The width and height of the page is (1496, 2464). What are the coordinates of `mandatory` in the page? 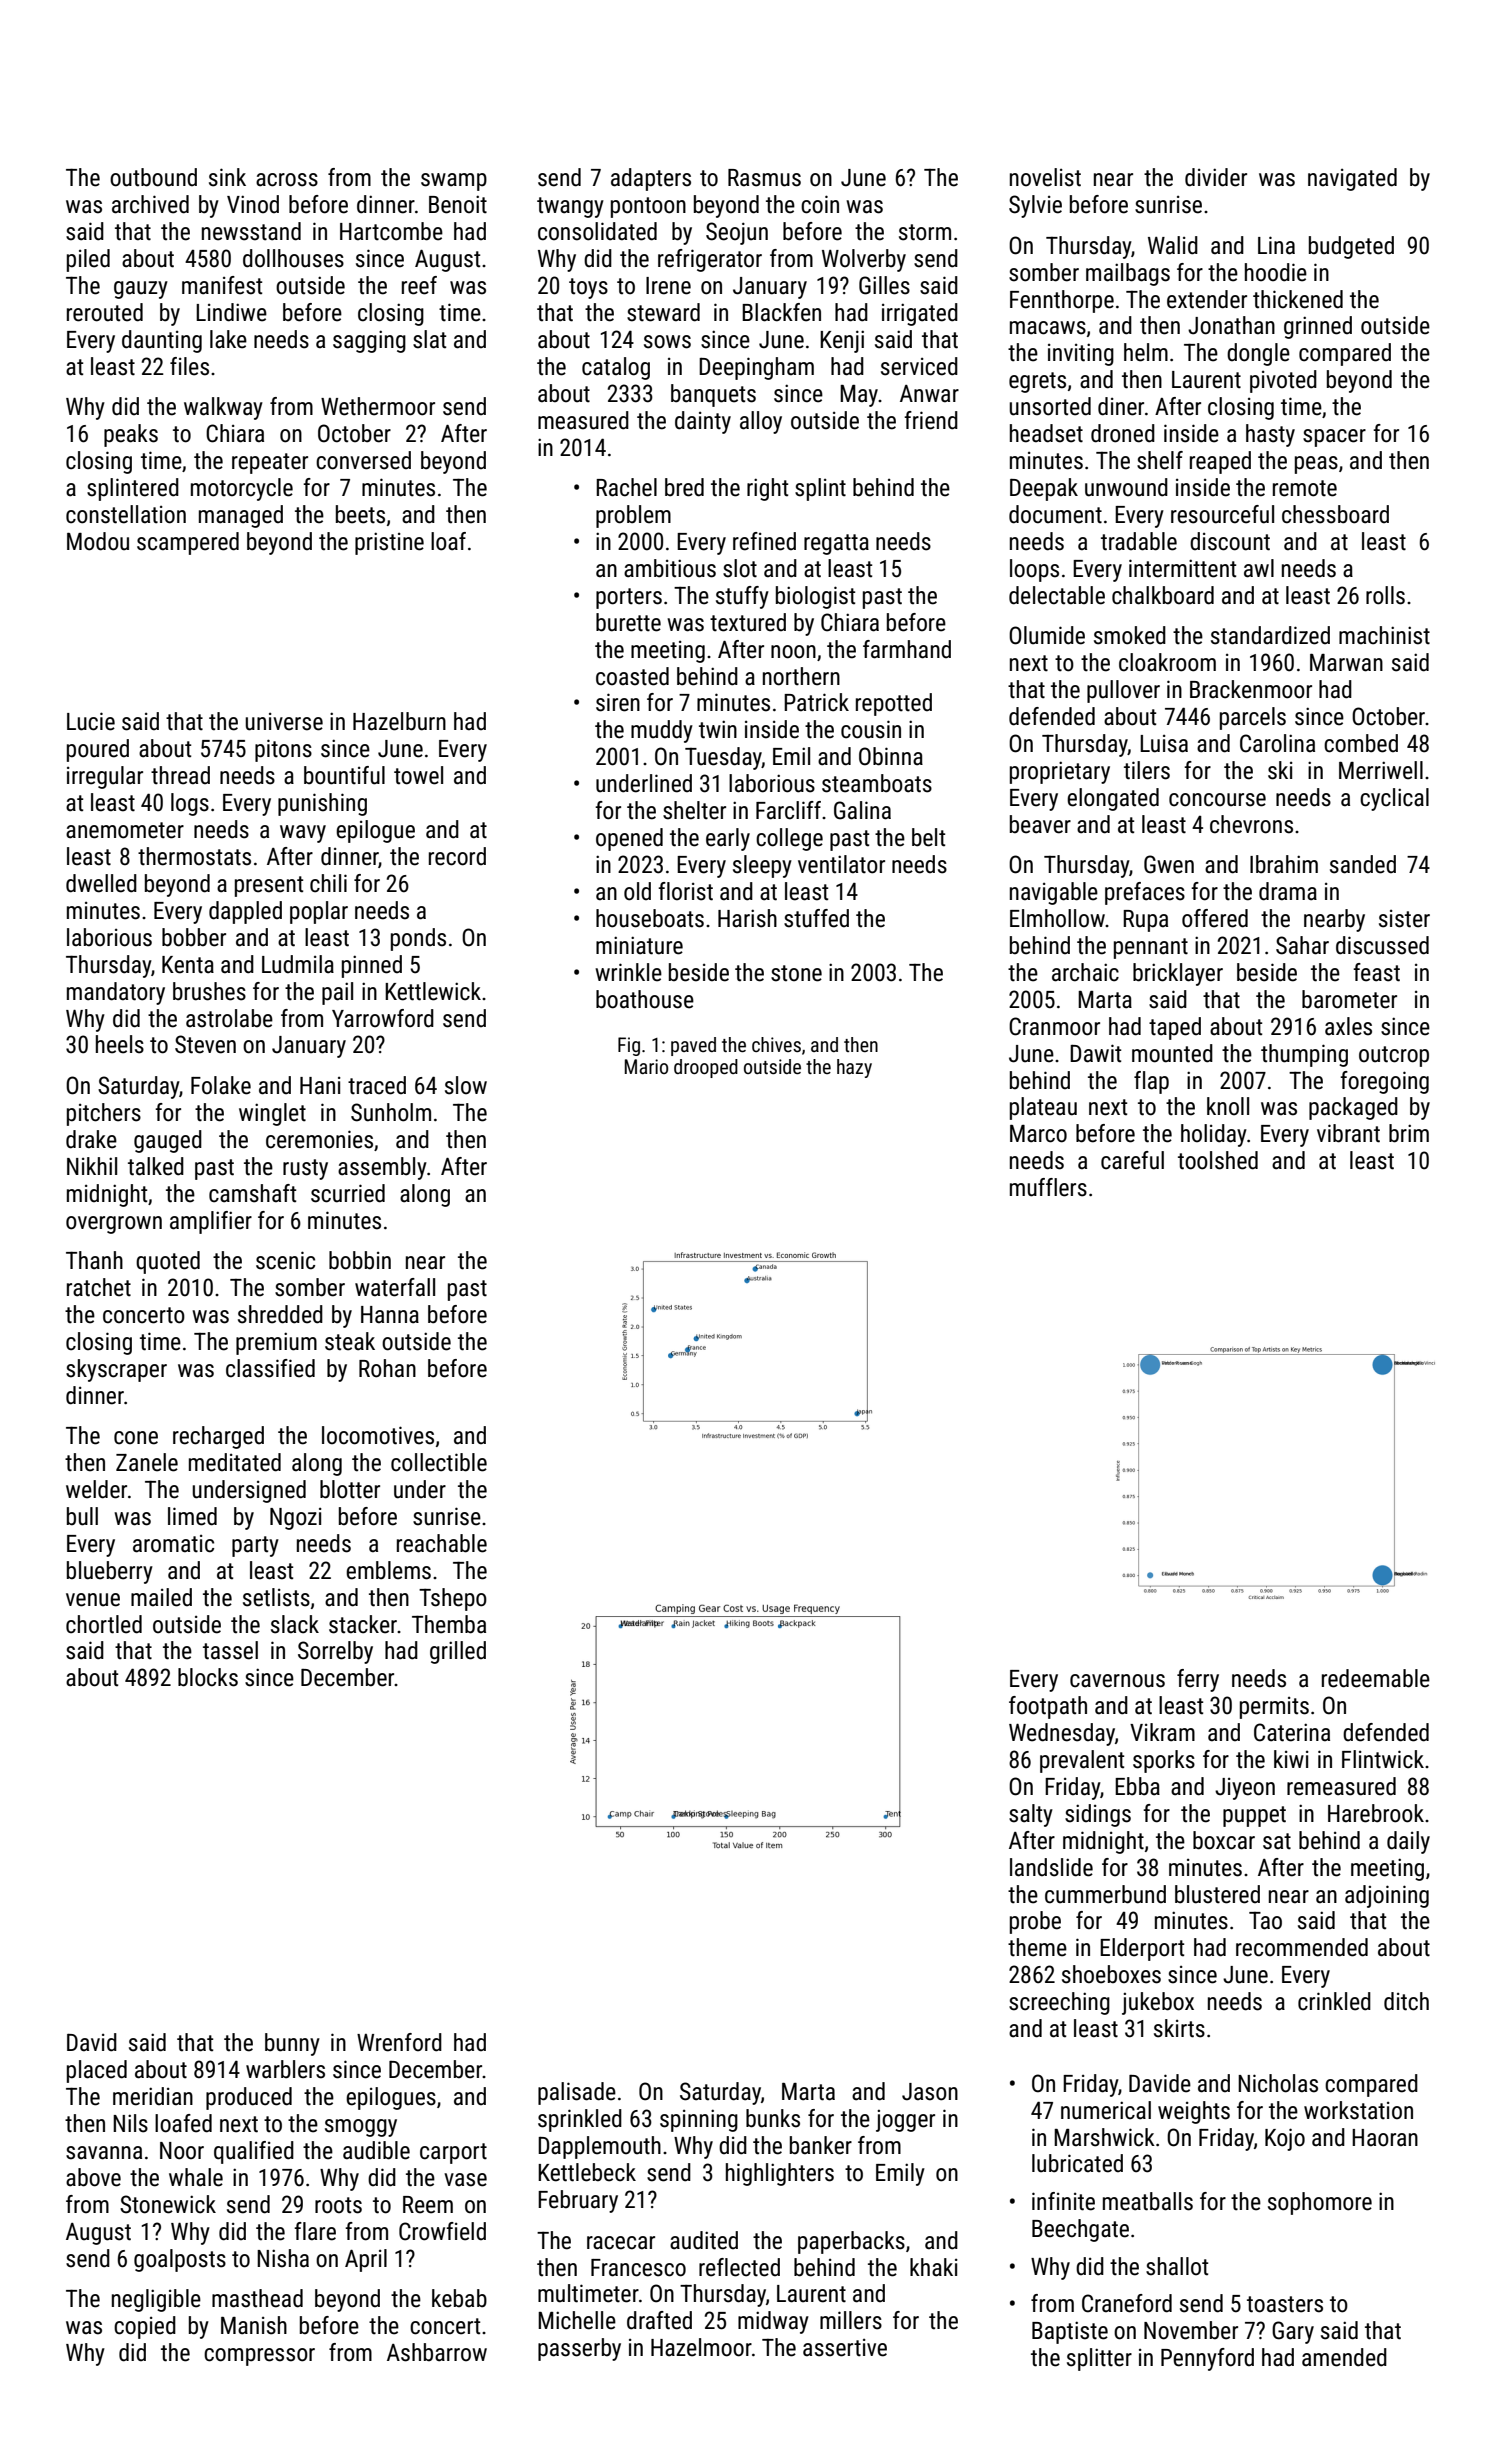 It's located at (116, 993).
